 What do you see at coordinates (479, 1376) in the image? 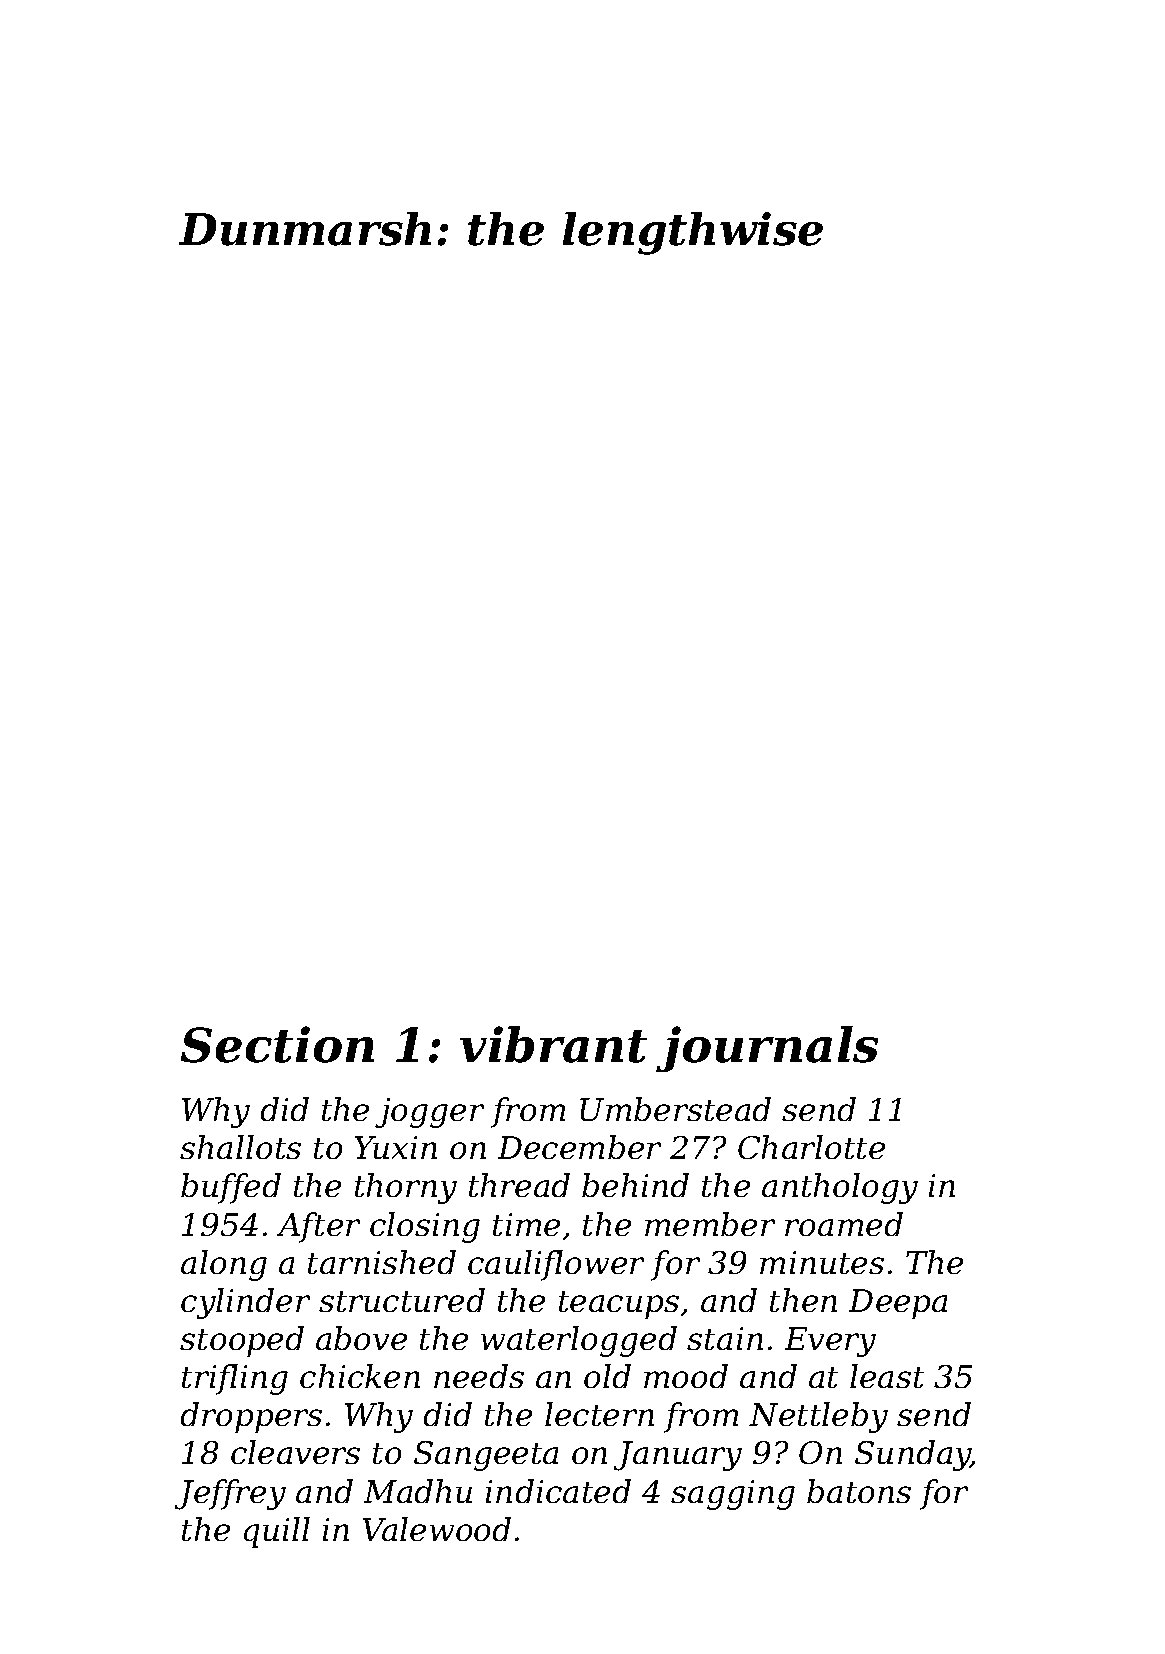
I see `needs` at bounding box center [479, 1376].
